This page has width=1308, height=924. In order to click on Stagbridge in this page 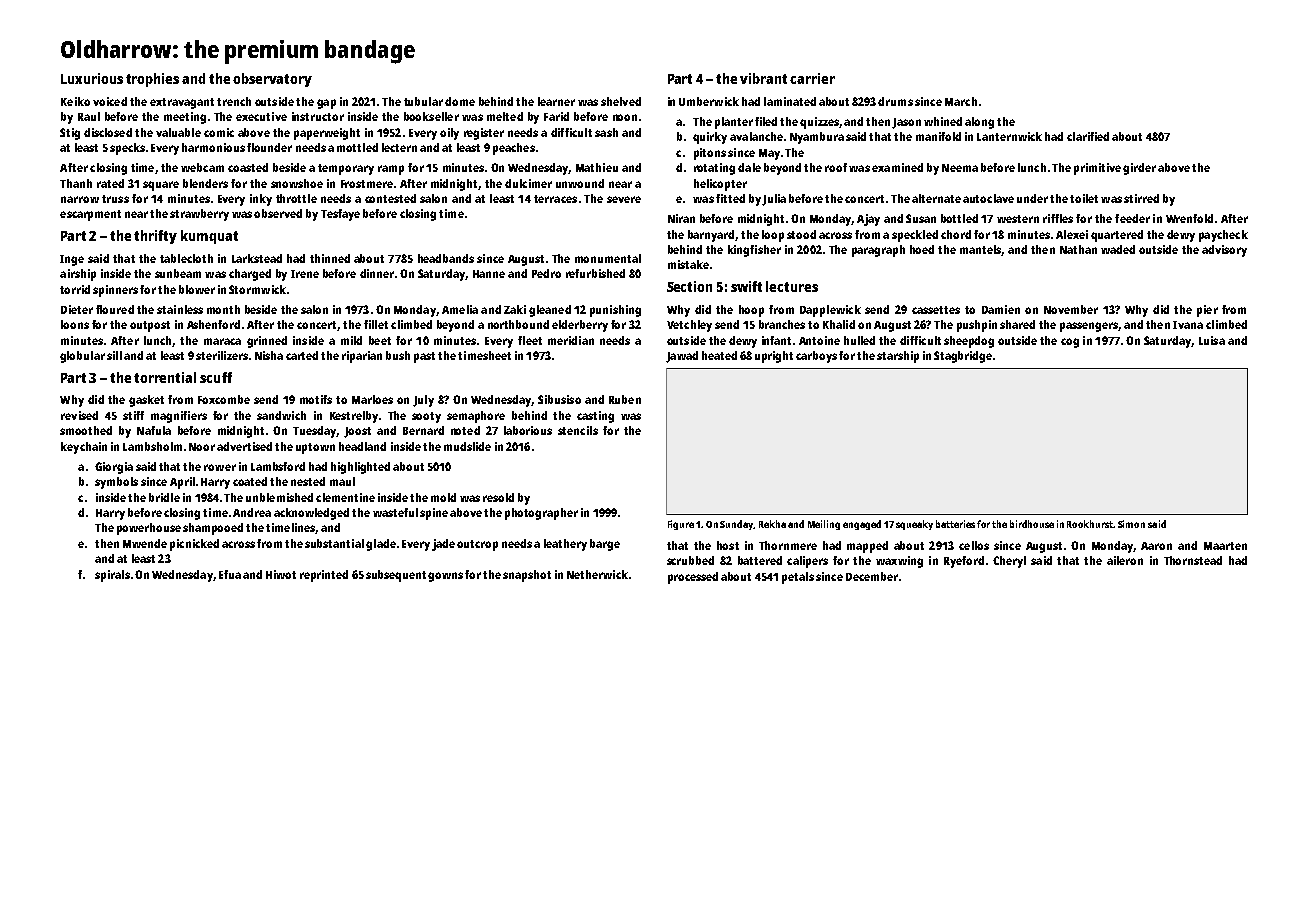, I will do `click(963, 357)`.
